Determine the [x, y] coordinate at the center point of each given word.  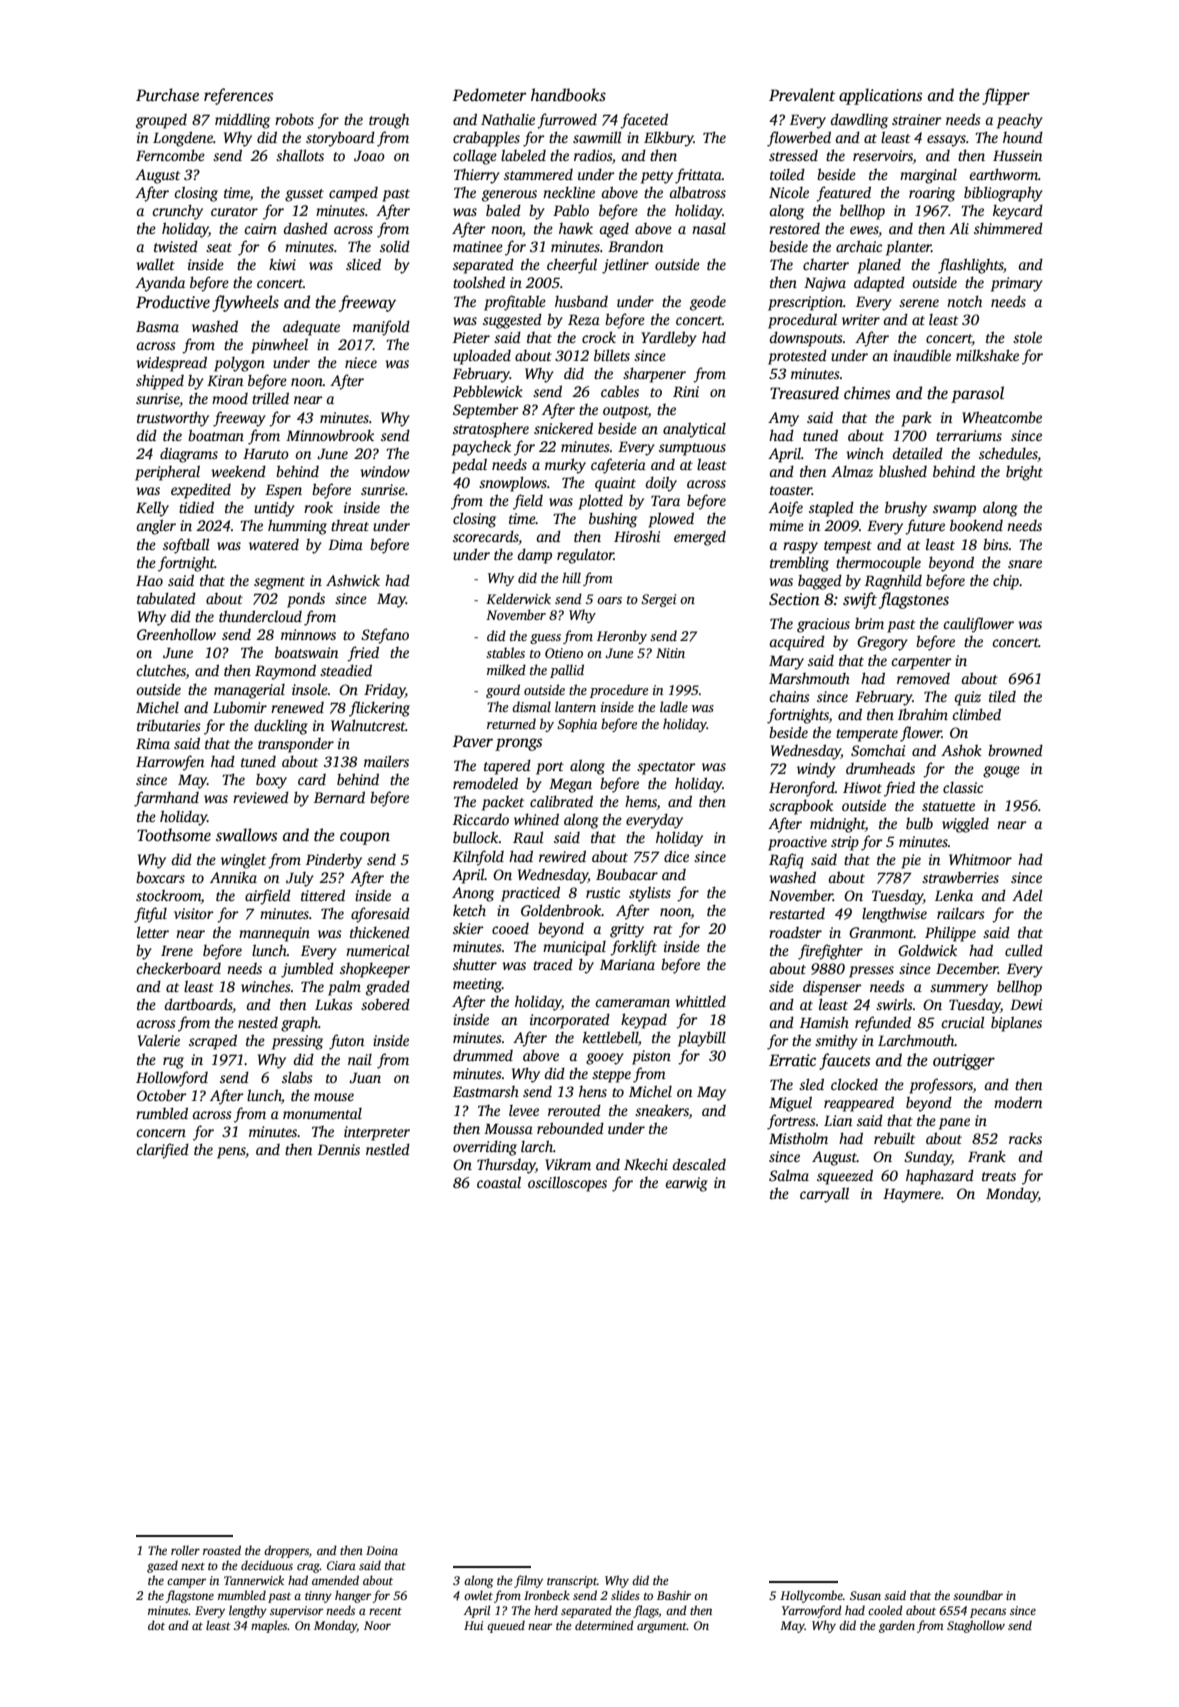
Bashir [674, 1595]
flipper [1006, 96]
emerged [700, 538]
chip [1006, 582]
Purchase [167, 95]
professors [941, 1086]
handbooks [568, 95]
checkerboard [178, 968]
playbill [702, 1039]
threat [350, 525]
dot [156, 1625]
